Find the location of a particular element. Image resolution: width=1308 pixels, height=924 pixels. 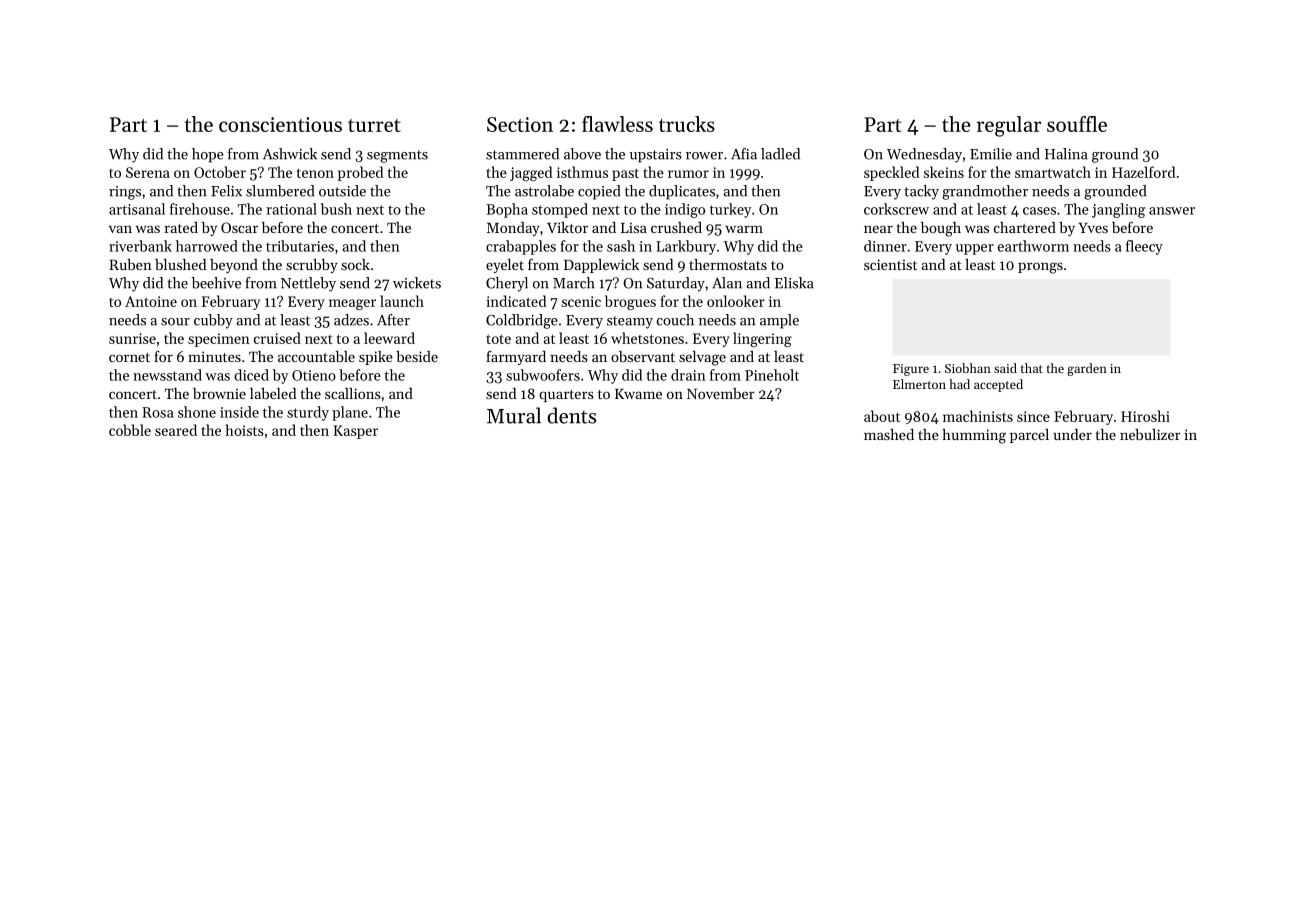

Alan is located at coordinates (727, 283).
